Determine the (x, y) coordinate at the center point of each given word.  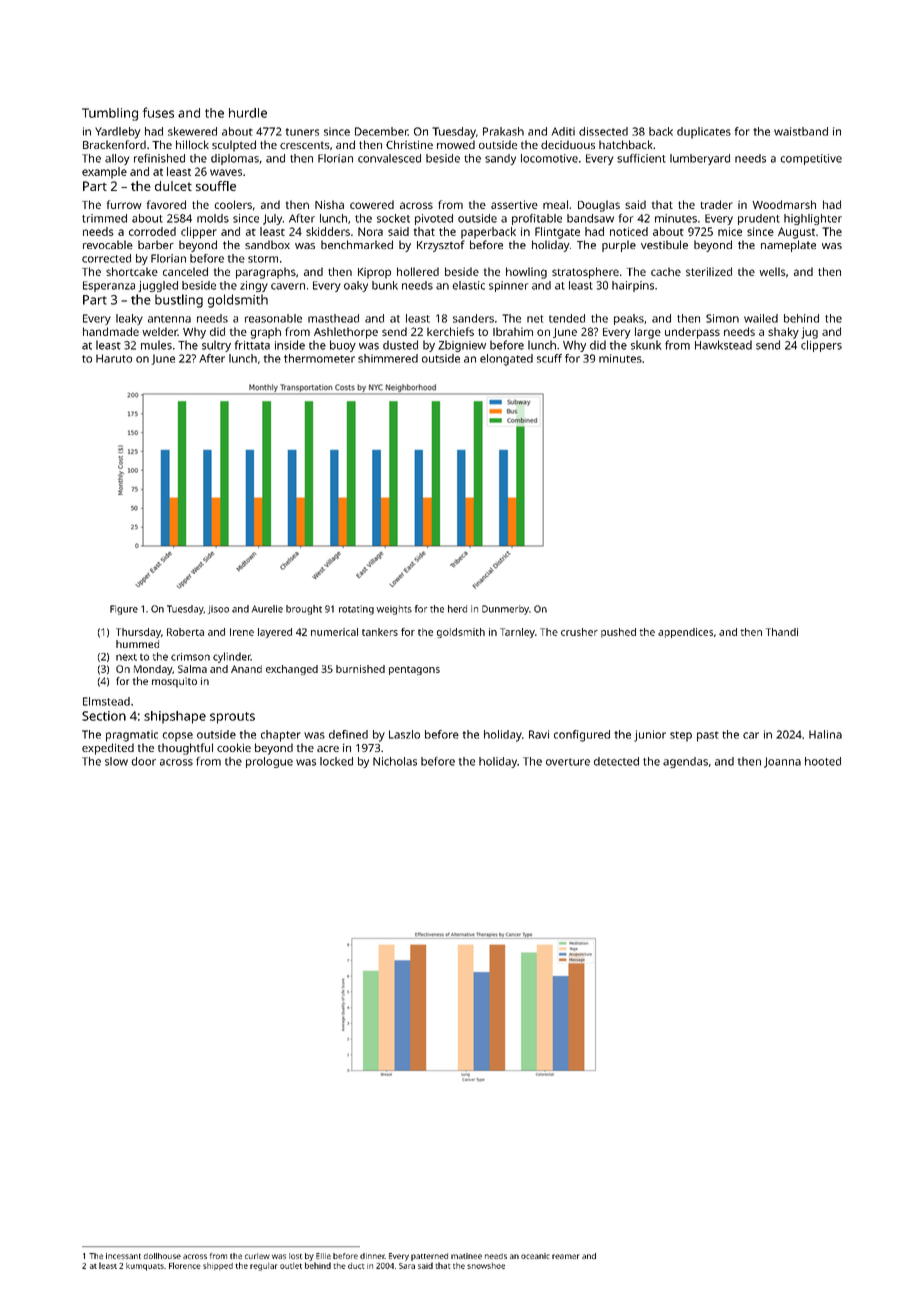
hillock (192, 144)
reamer (566, 1256)
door (143, 761)
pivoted (434, 219)
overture (568, 762)
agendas (685, 762)
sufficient (641, 158)
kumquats (145, 1267)
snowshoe (486, 1266)
